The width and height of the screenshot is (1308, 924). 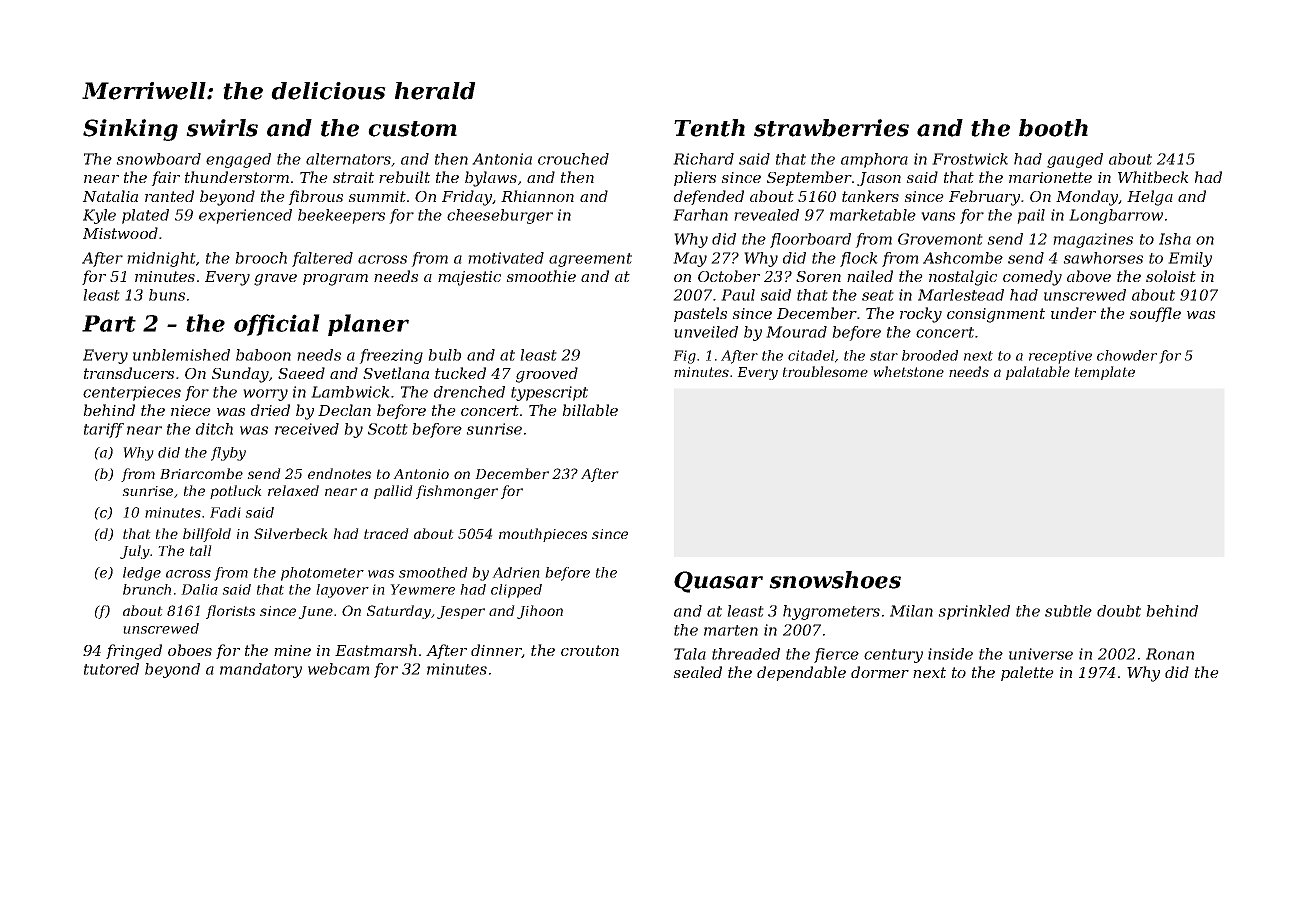 I want to click on dinner, so click(x=496, y=651).
